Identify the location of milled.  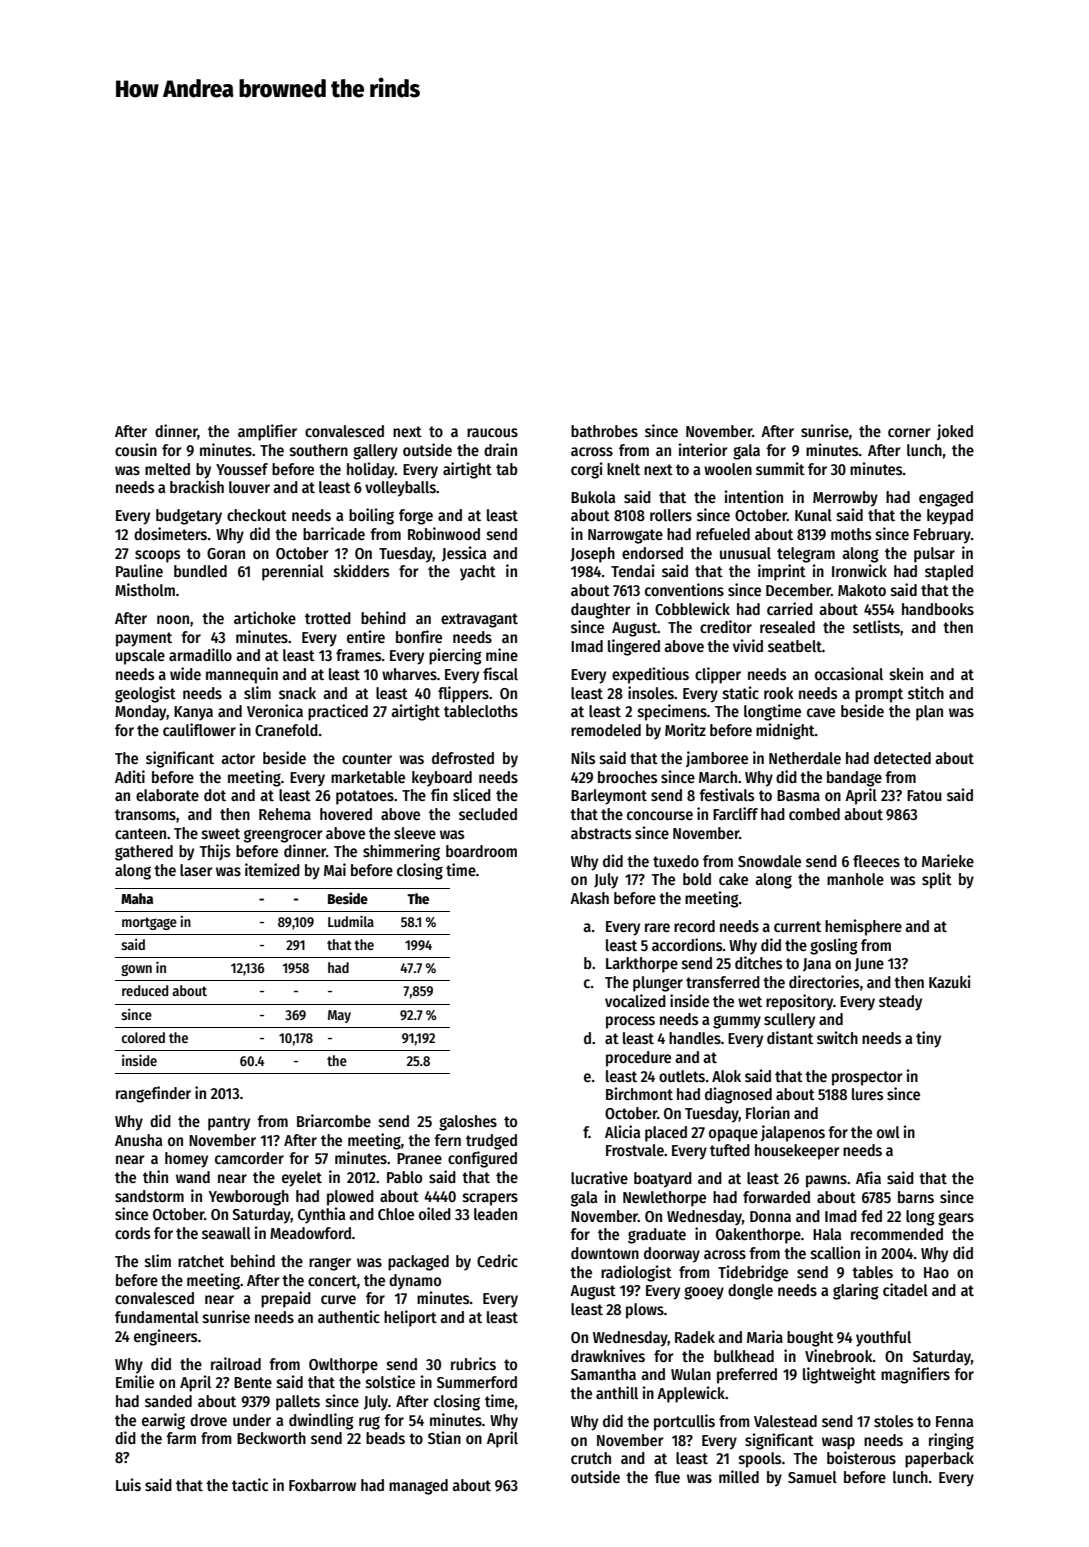
(739, 1476).
